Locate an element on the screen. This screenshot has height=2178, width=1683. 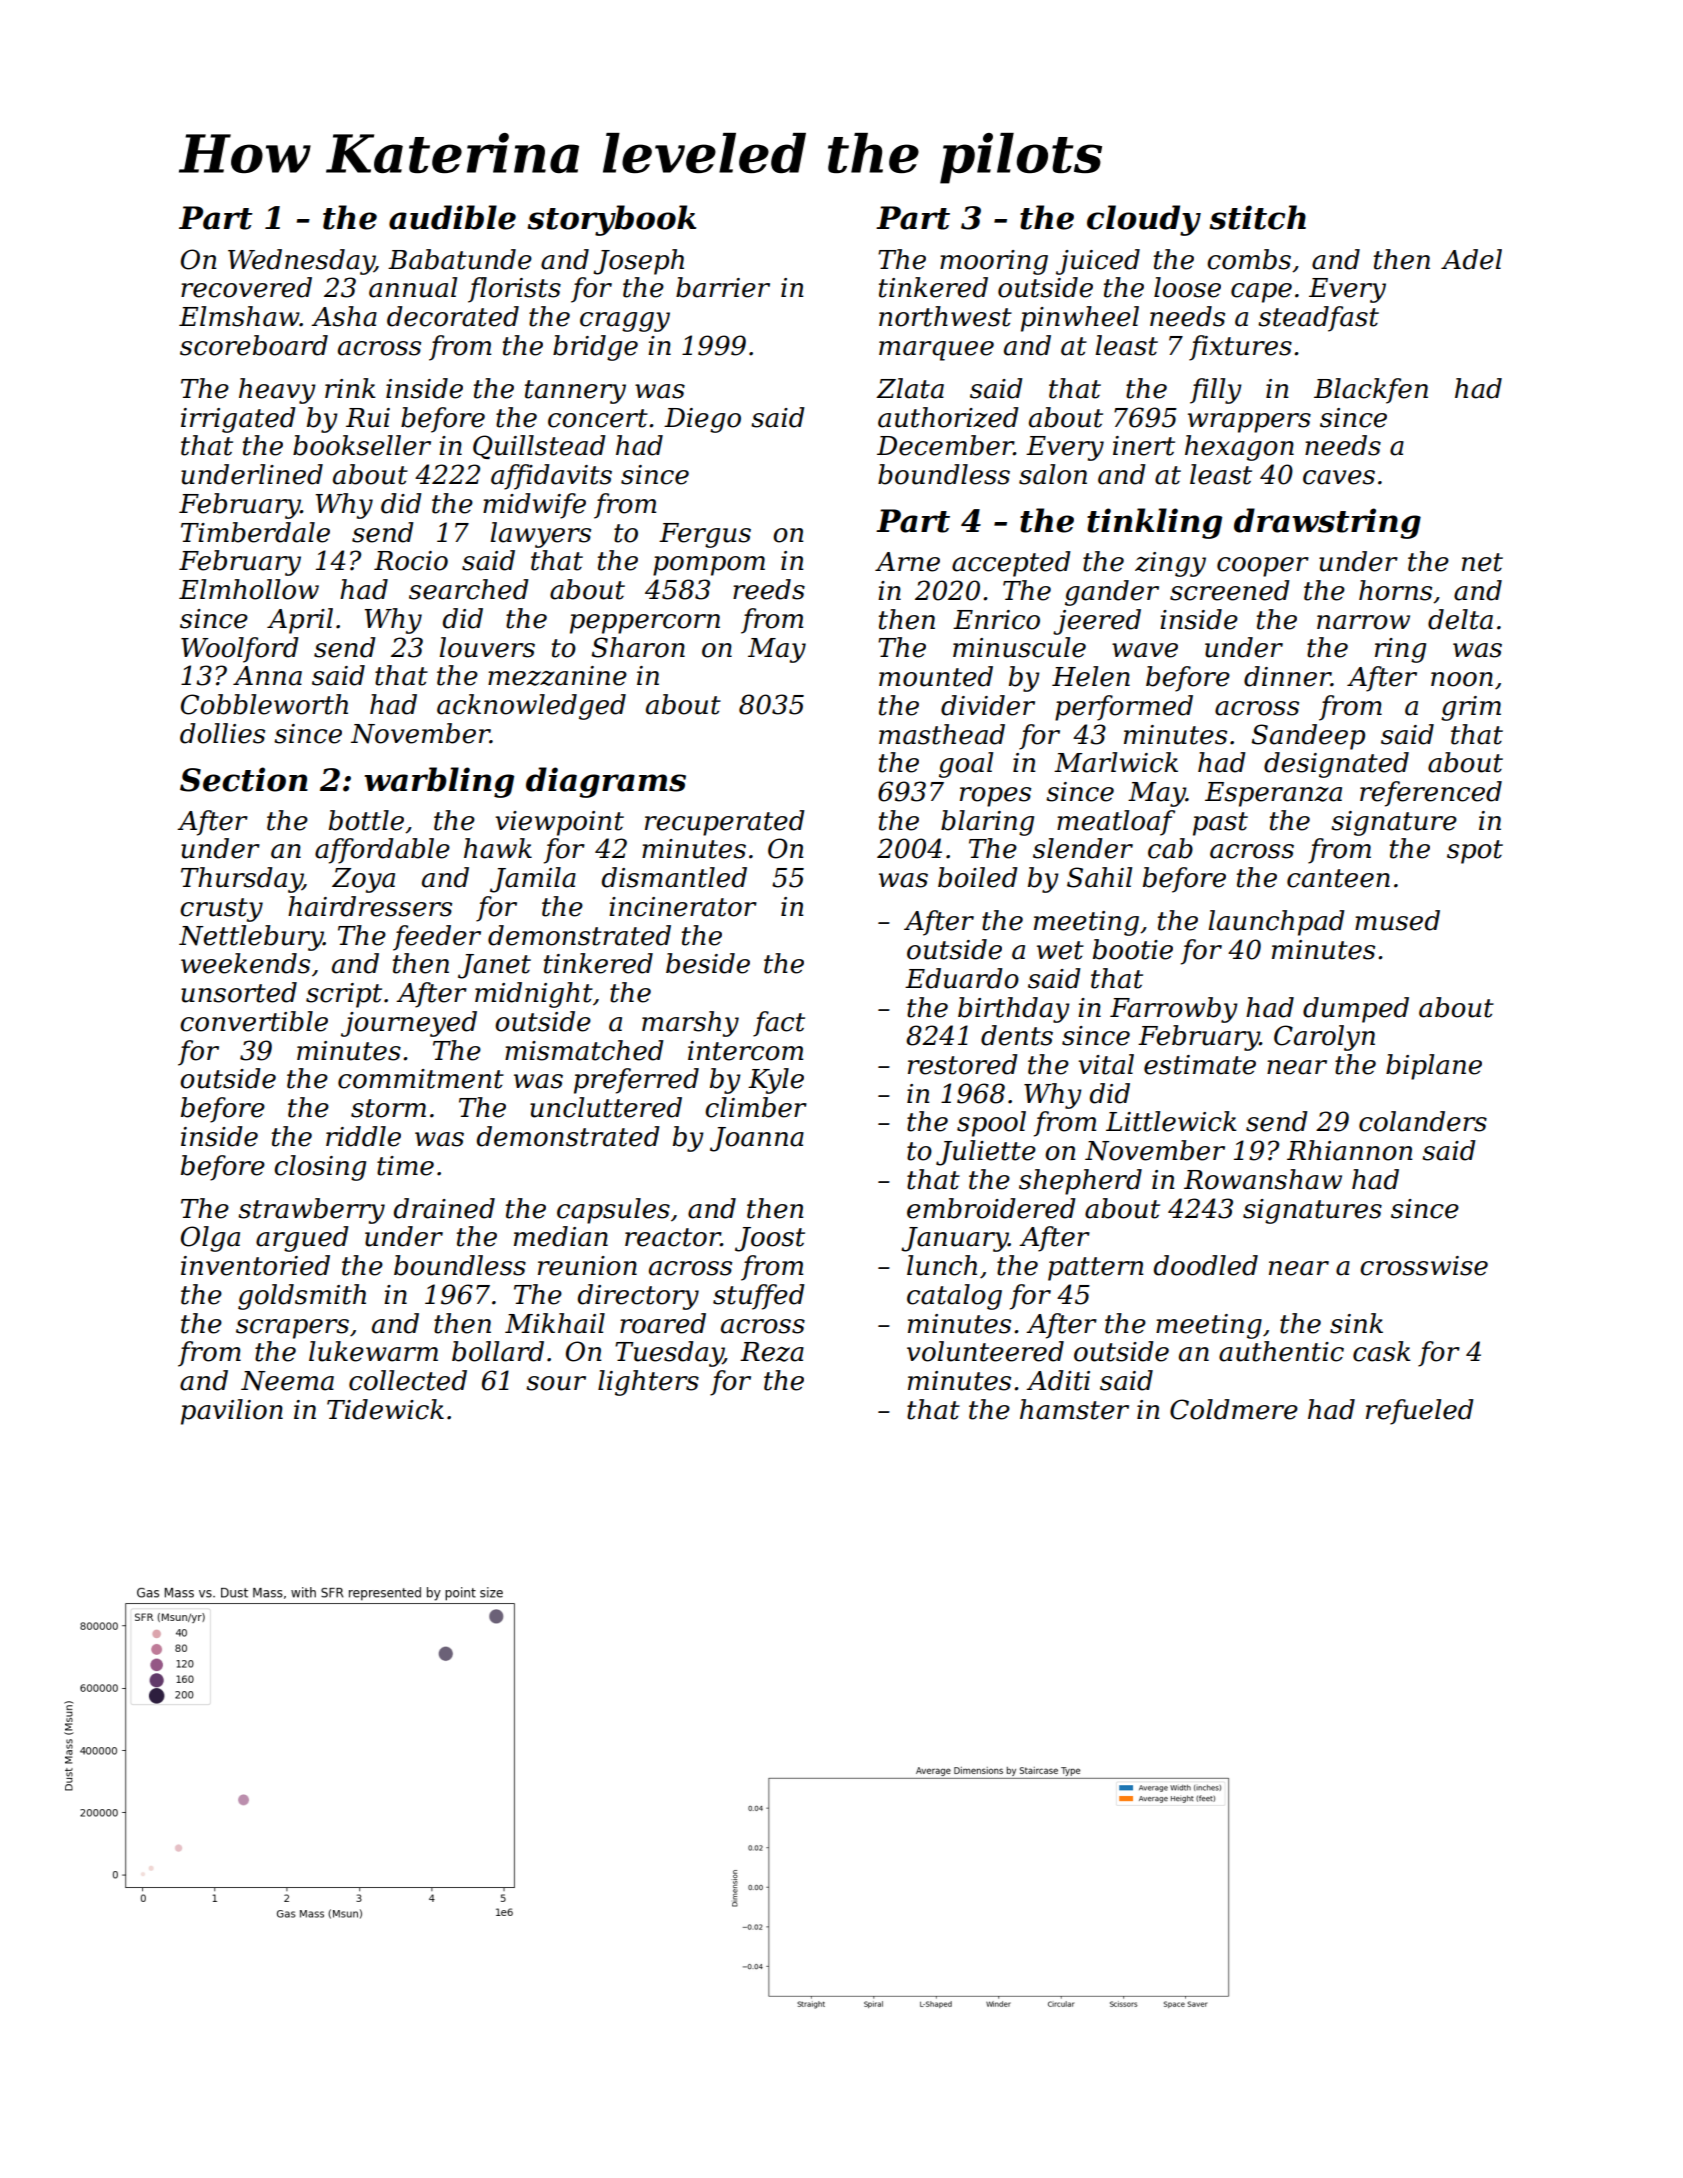
audible is located at coordinates (452, 217).
